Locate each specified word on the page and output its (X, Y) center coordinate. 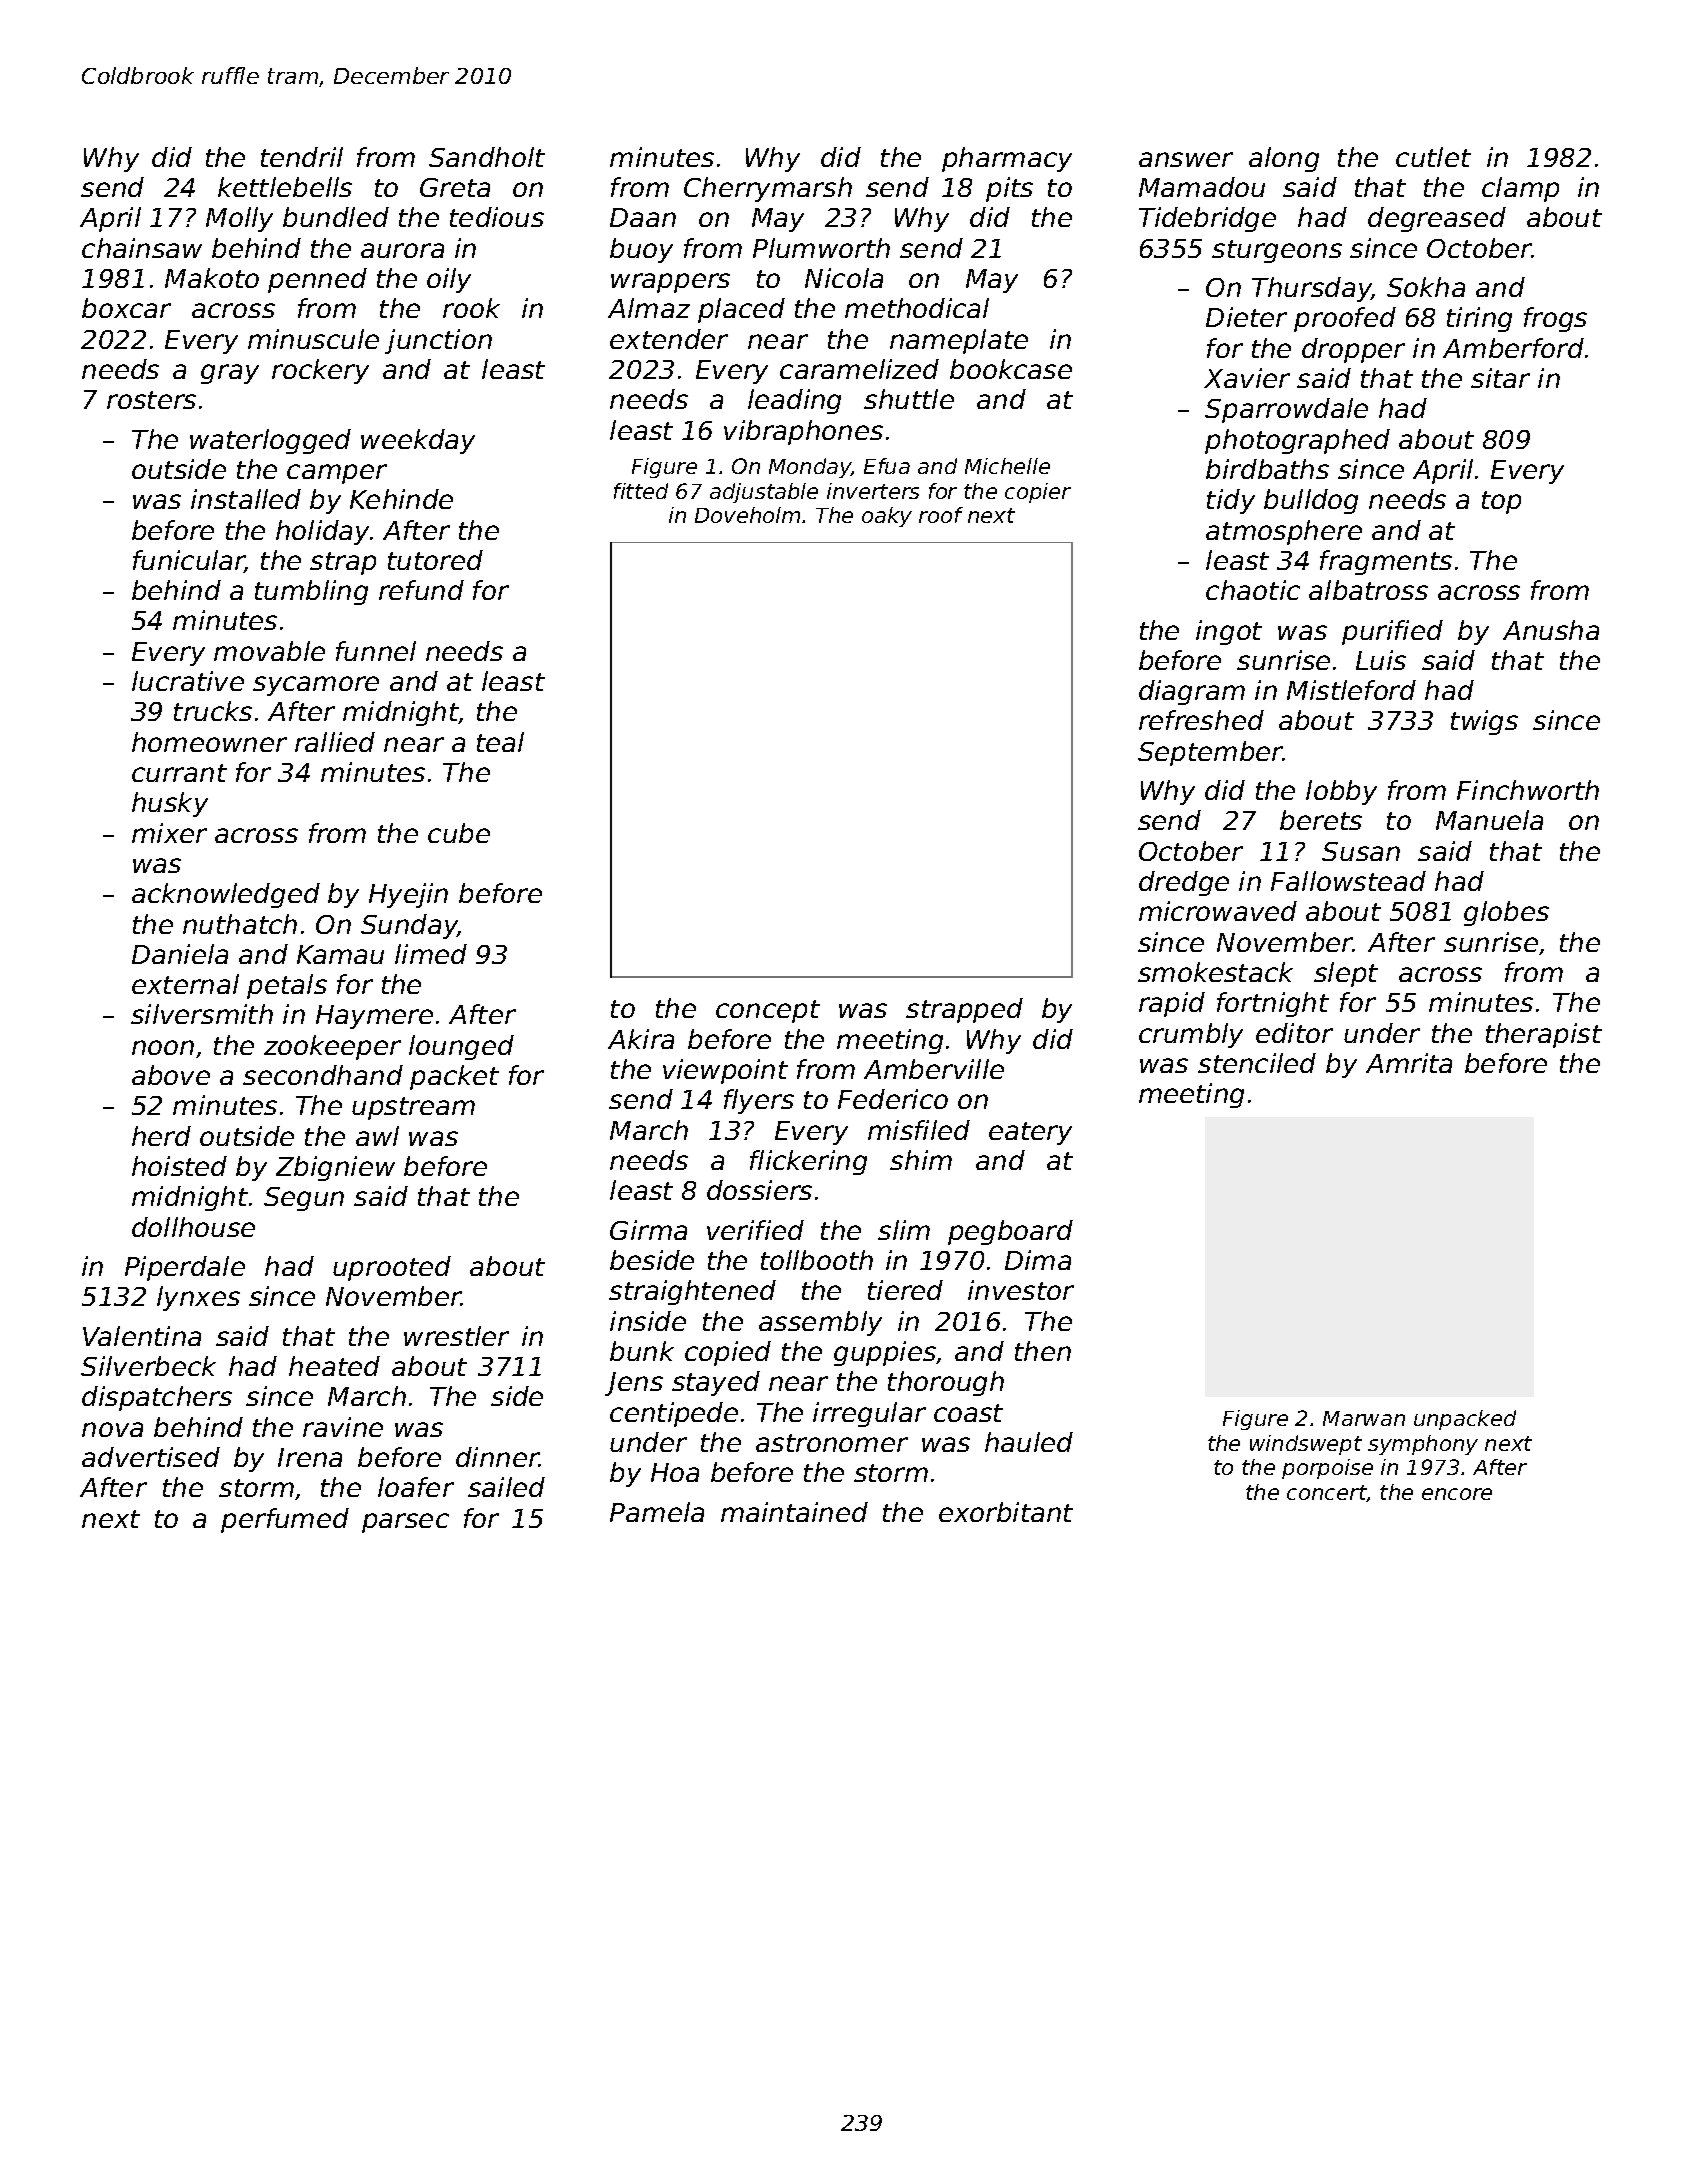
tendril (302, 157)
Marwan (1364, 1418)
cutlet (1433, 157)
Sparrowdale (1286, 410)
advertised (151, 1457)
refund (421, 590)
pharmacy (1007, 159)
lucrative (188, 681)
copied (728, 1353)
